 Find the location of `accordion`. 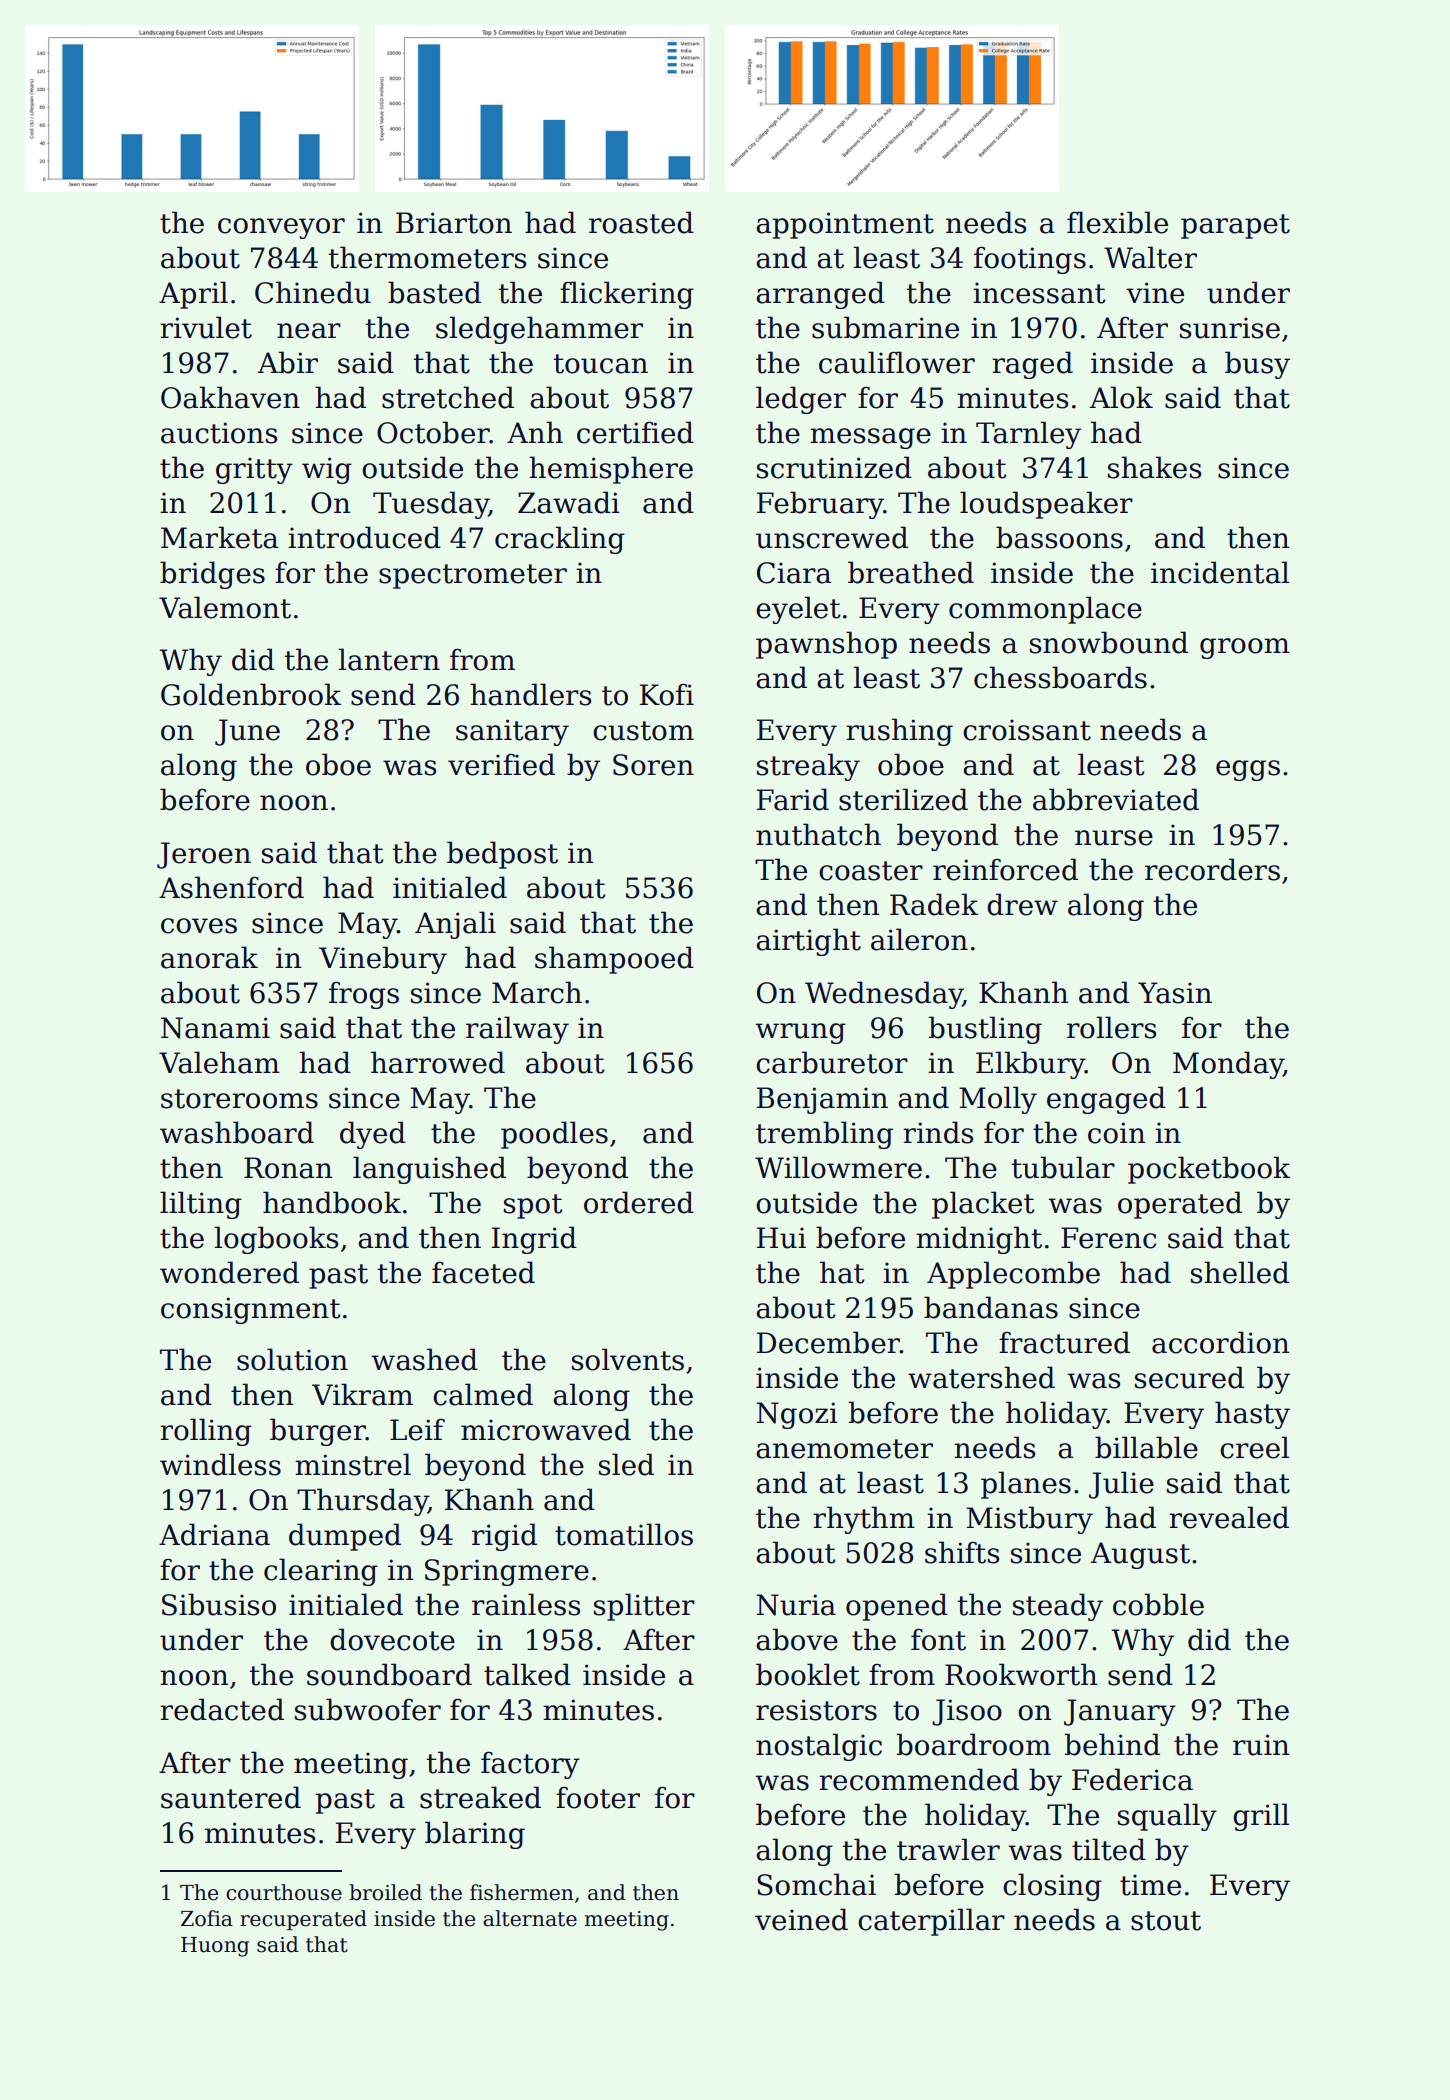

accordion is located at coordinates (1220, 1342).
